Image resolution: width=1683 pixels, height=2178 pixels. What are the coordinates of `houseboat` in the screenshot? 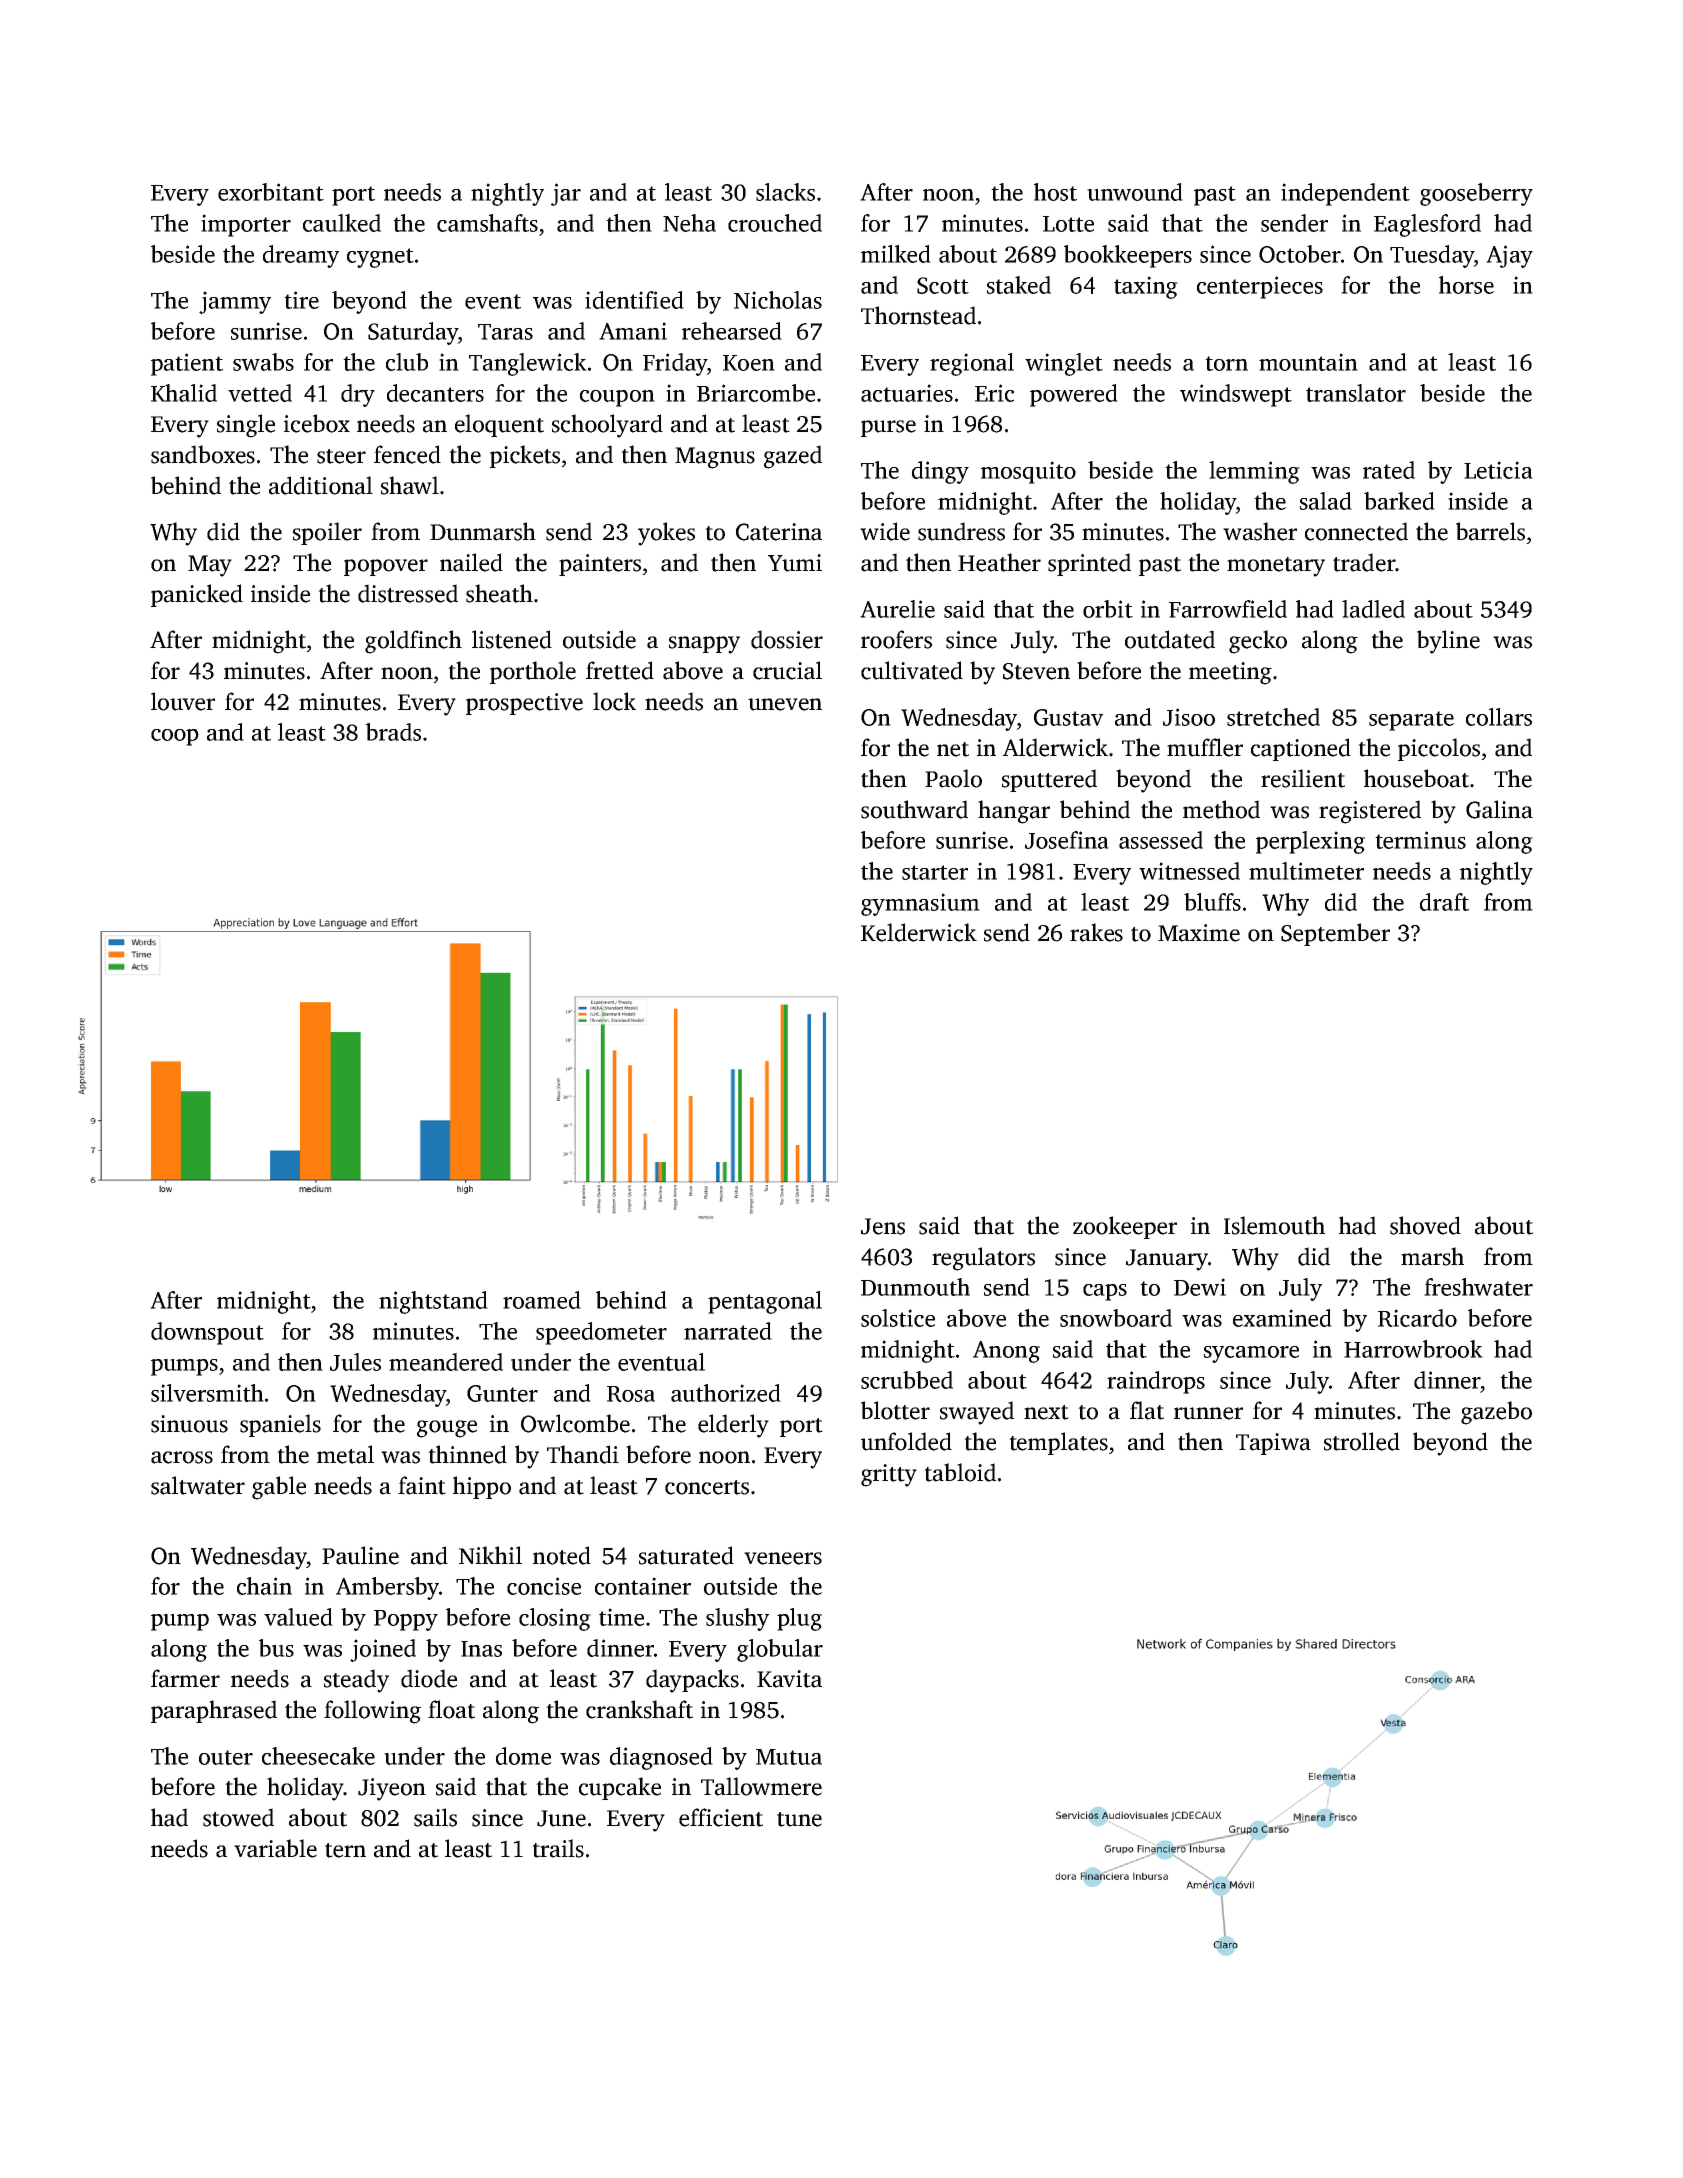 It's located at (1416, 778).
